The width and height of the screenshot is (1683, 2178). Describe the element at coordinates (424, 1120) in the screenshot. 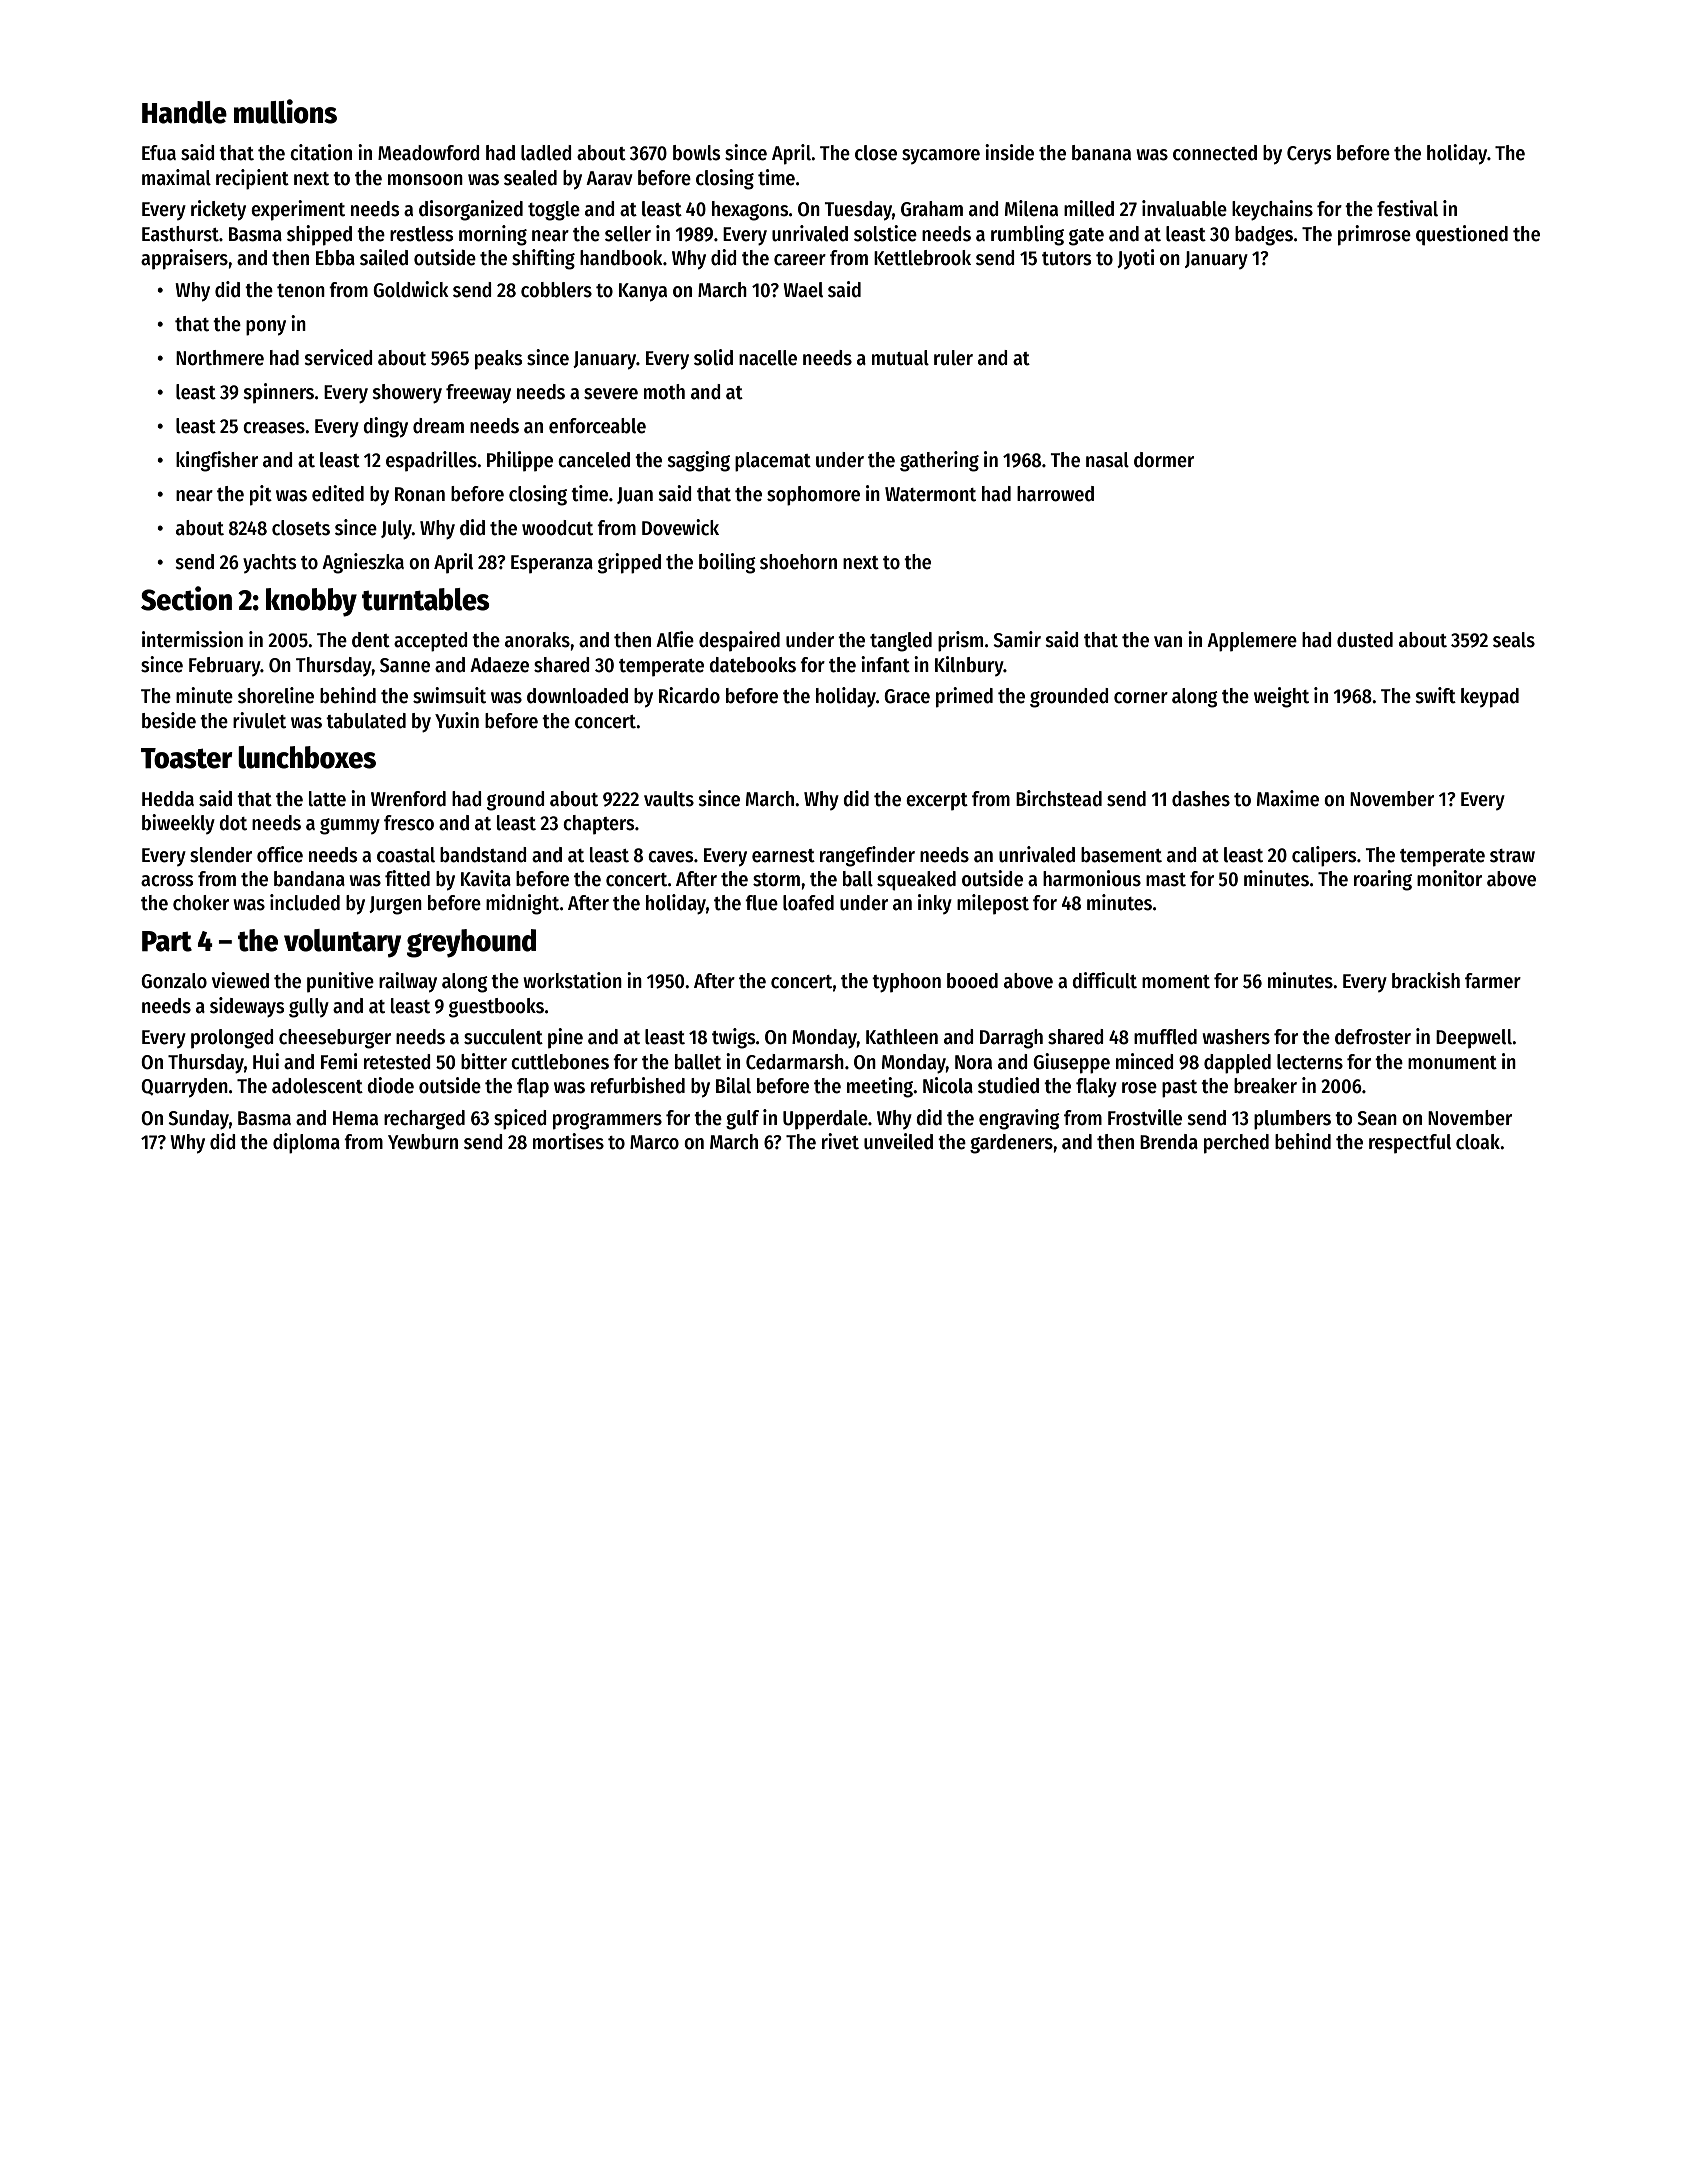

I see `recharged` at that location.
